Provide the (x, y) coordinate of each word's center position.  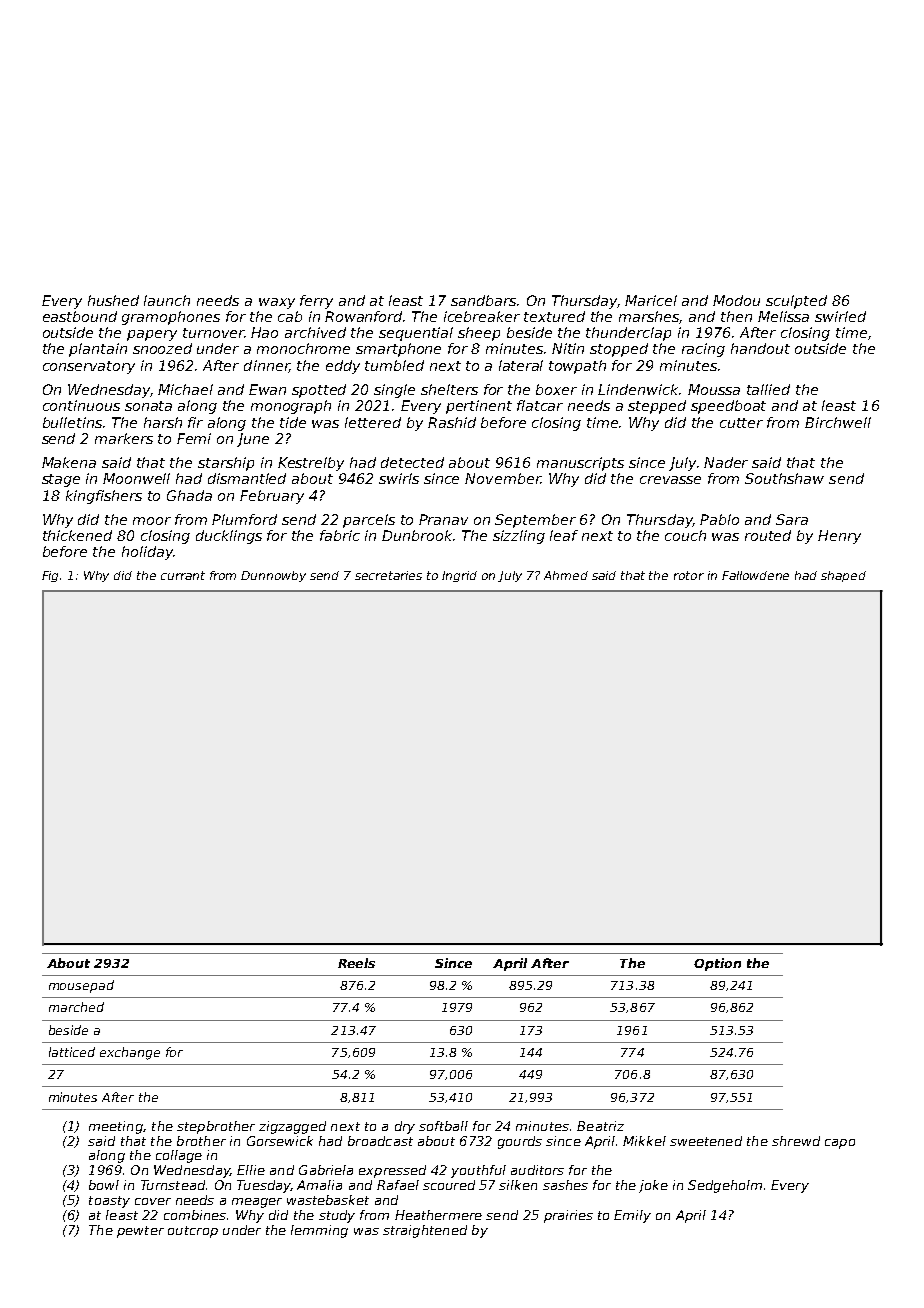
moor (152, 521)
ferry (316, 302)
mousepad (81, 986)
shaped (843, 576)
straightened (425, 1231)
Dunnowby (273, 576)
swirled (840, 316)
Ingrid (459, 576)
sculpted (796, 302)
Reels (356, 963)
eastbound (80, 316)
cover (153, 1201)
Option (717, 964)
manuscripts (580, 464)
